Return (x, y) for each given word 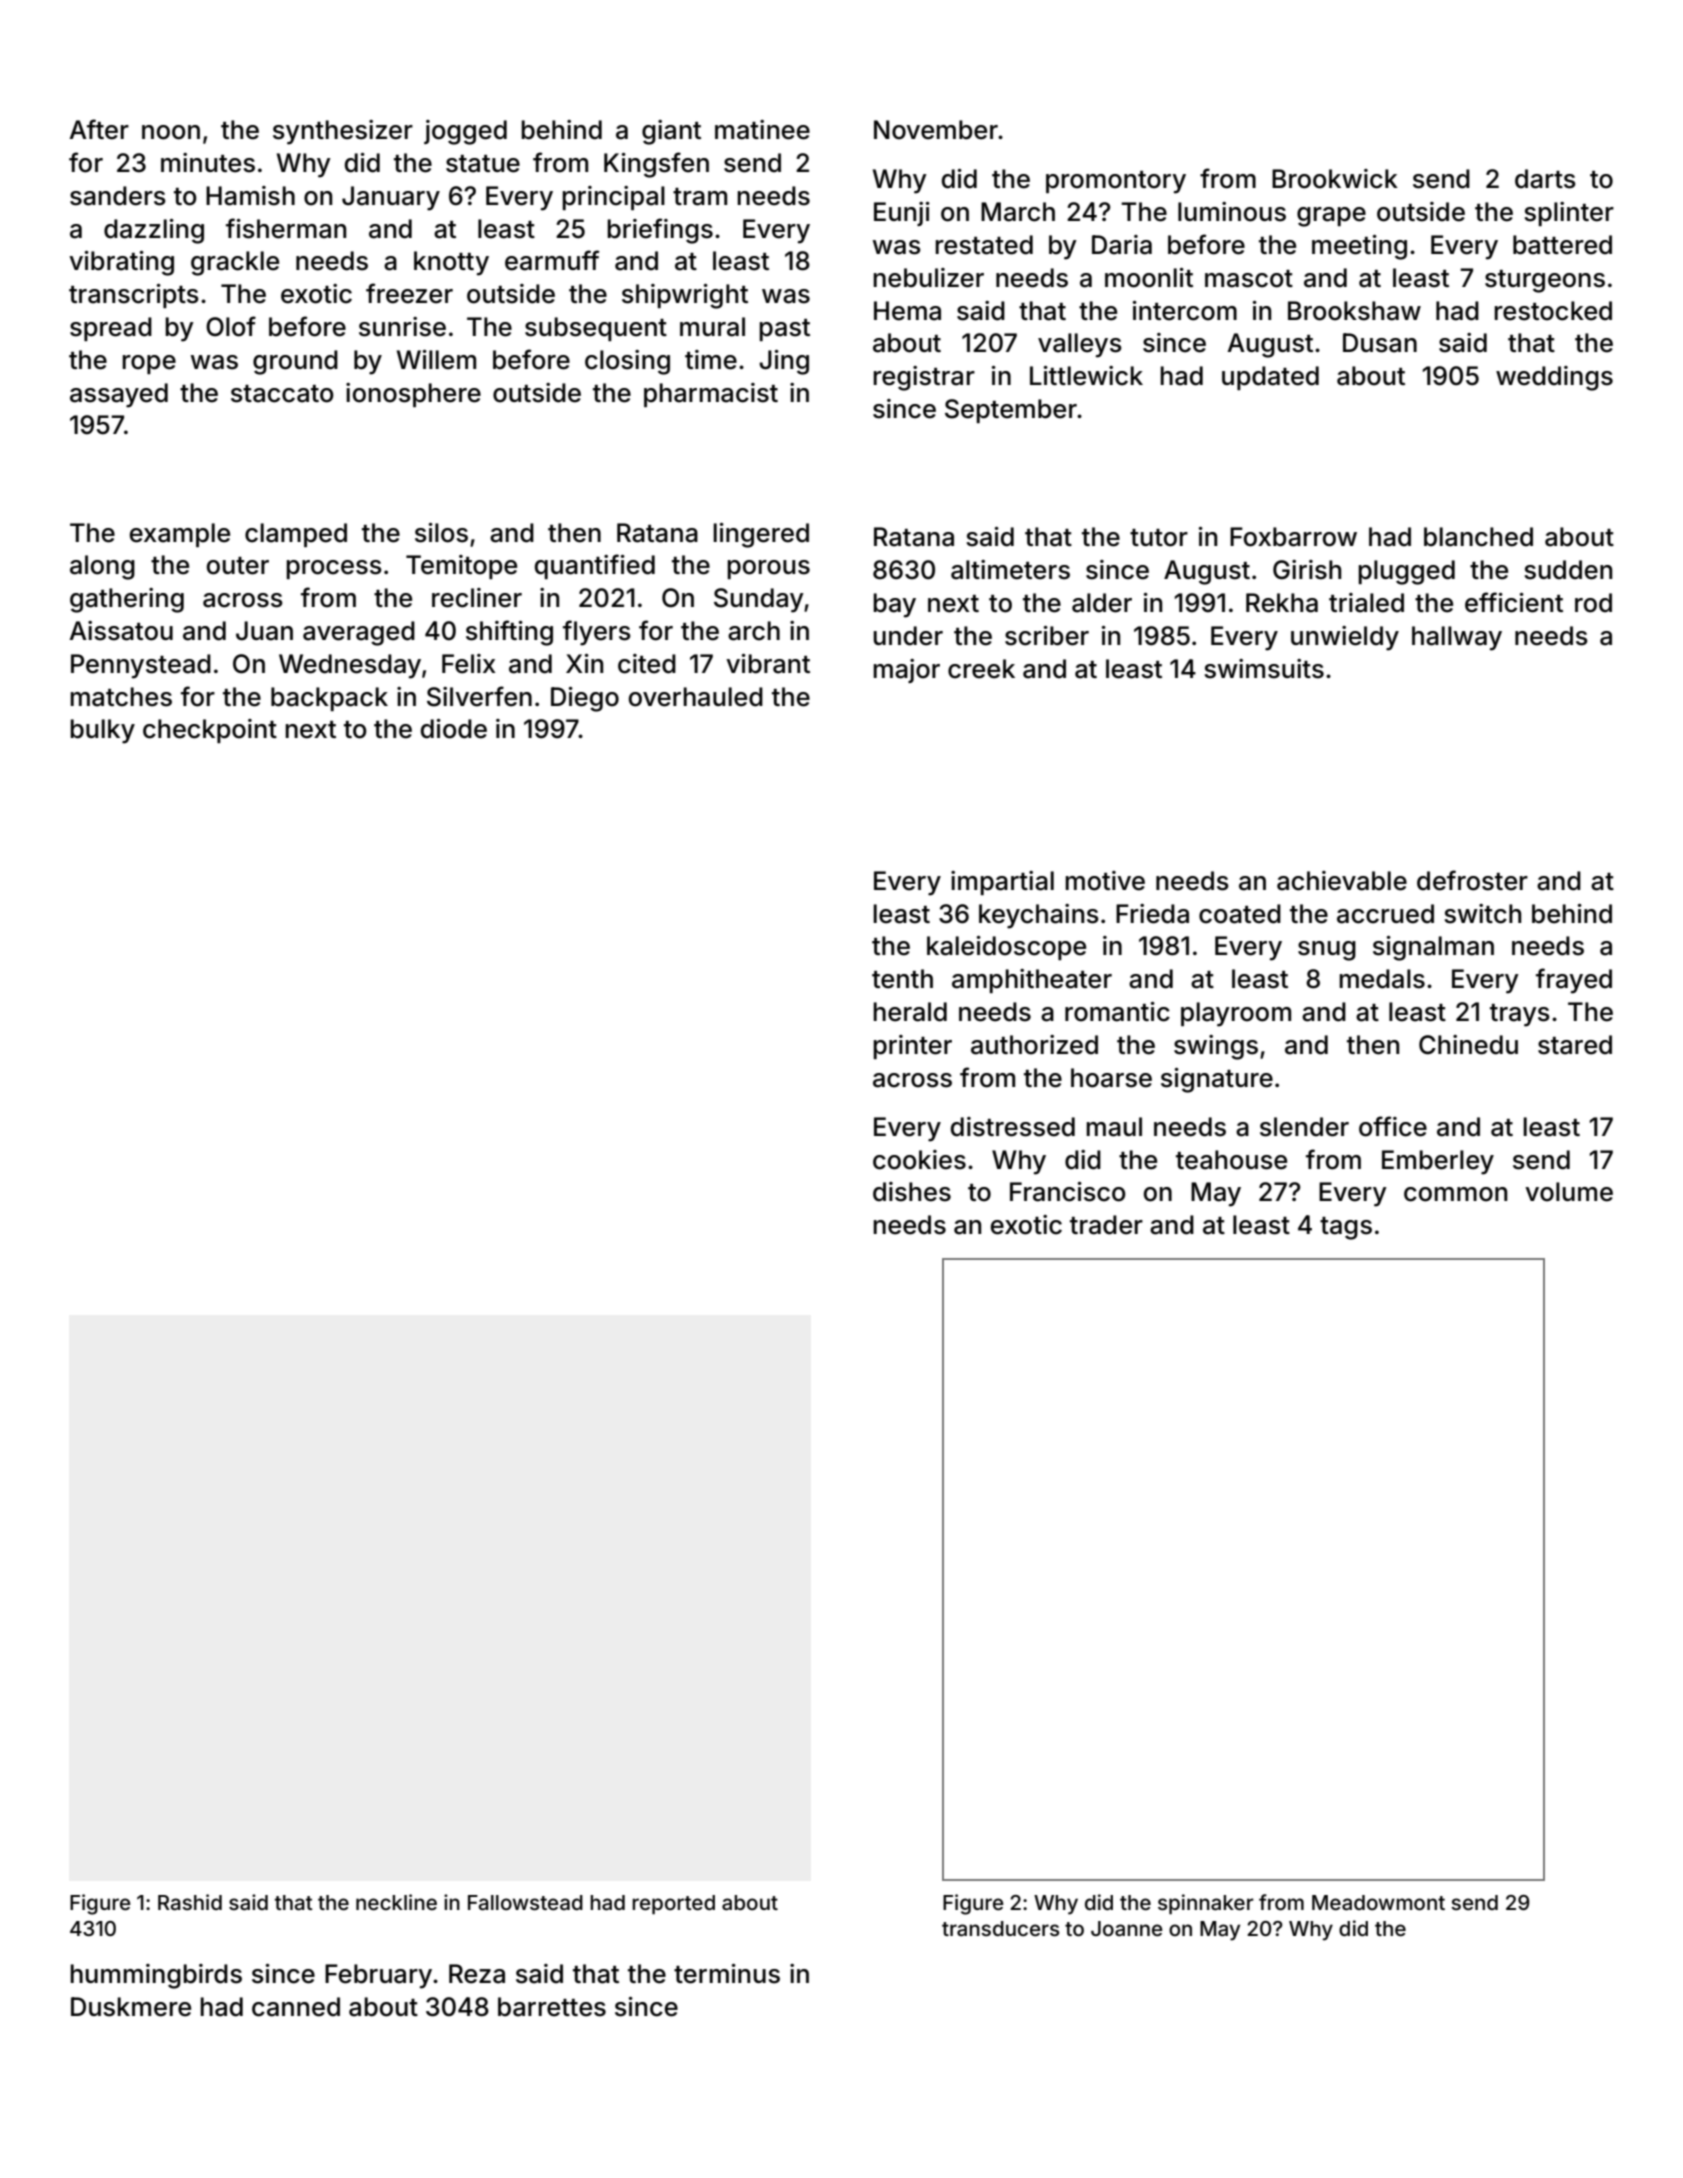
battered (1562, 245)
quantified (595, 566)
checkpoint (210, 731)
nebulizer (928, 278)
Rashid (190, 1902)
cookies (919, 1160)
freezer (409, 293)
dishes (912, 1192)
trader (1106, 1225)
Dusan (1380, 343)
